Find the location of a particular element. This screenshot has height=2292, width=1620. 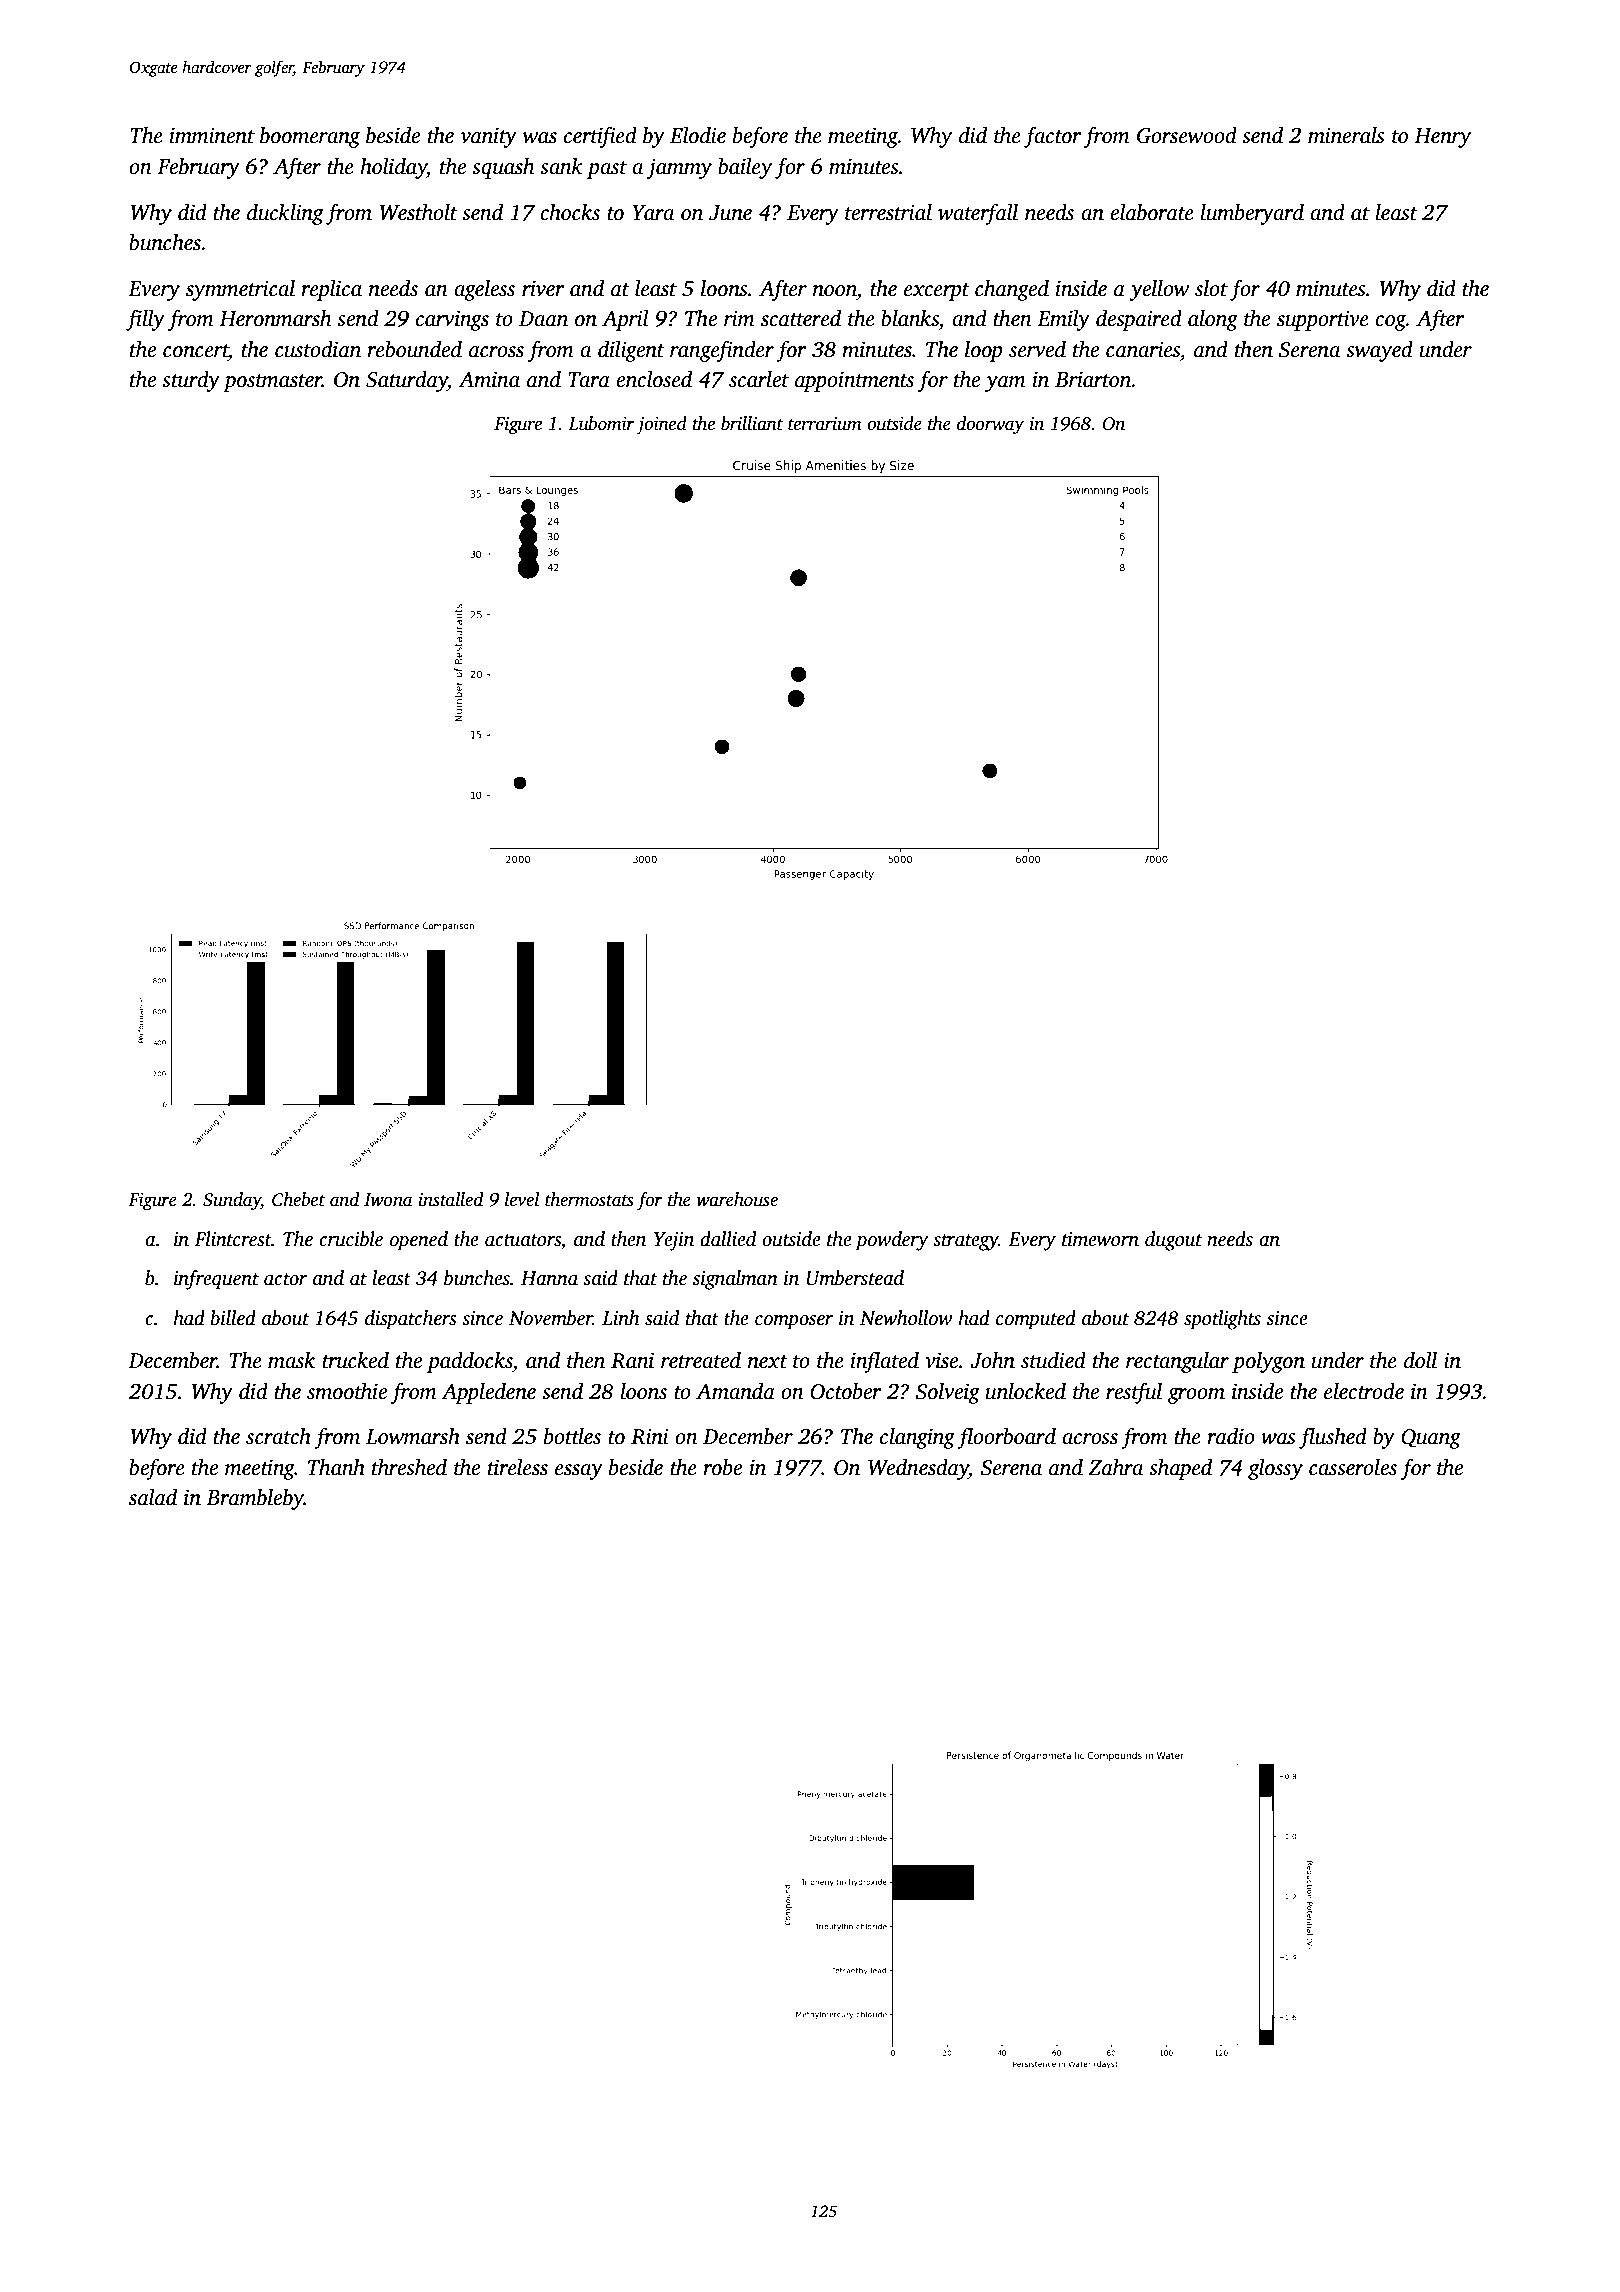

Chebet is located at coordinates (298, 1199).
